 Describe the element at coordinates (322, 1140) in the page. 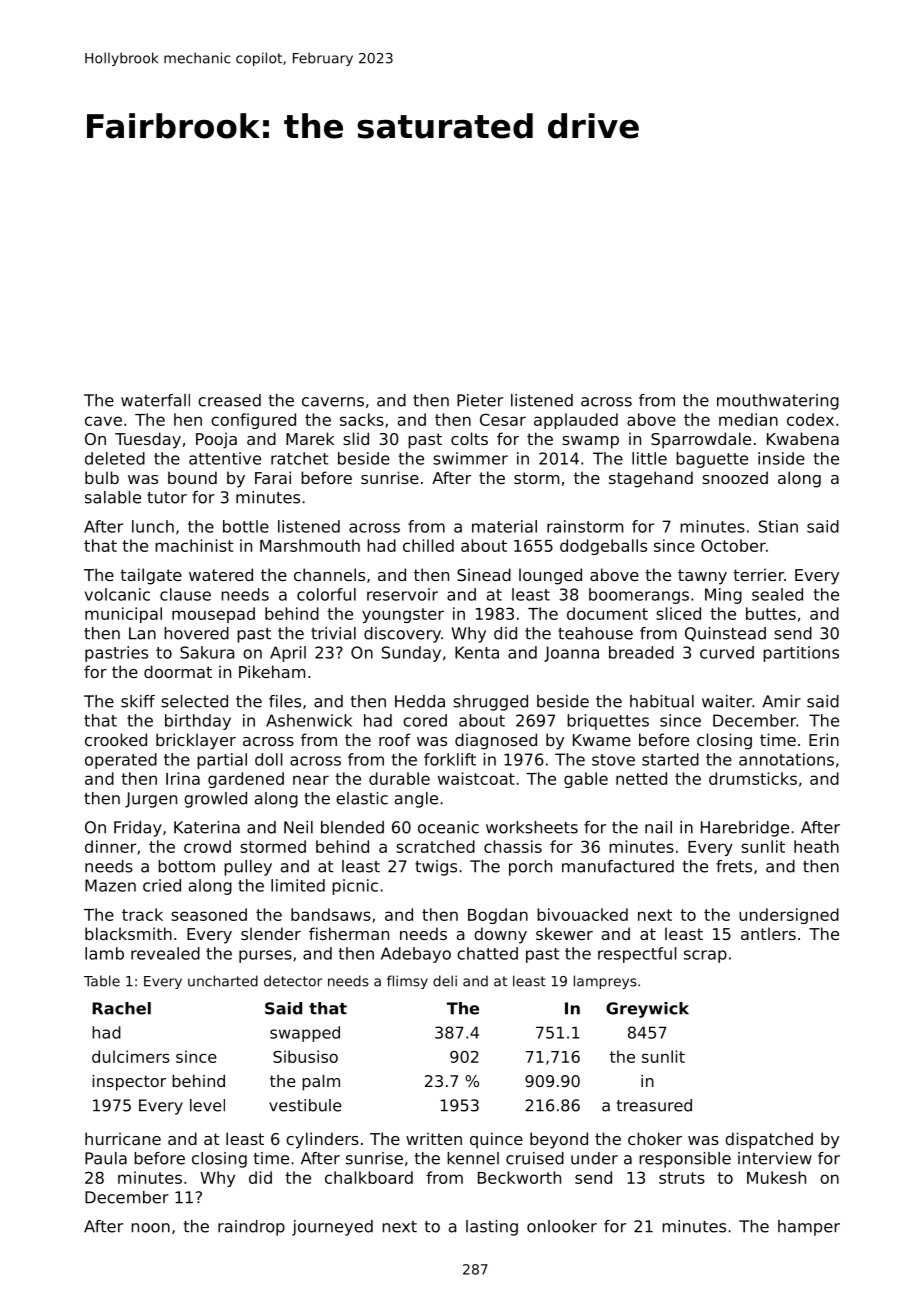

I see `cylinders` at that location.
